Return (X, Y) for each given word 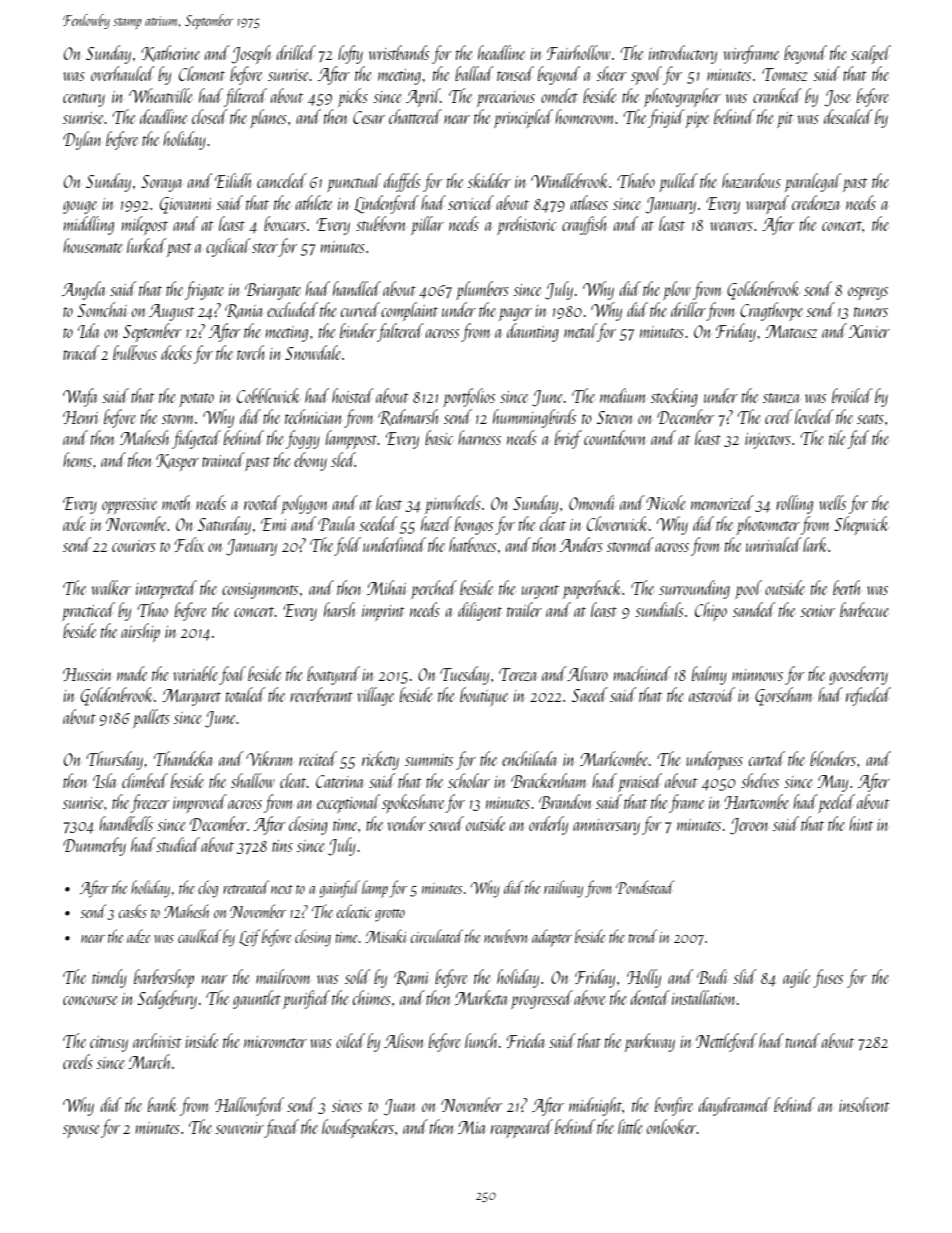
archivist (157, 1040)
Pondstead (645, 887)
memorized (722, 502)
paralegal (813, 182)
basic (439, 437)
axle (74, 523)
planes (268, 118)
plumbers (482, 290)
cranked (777, 95)
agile (797, 978)
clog (208, 889)
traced (81, 352)
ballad (474, 73)
